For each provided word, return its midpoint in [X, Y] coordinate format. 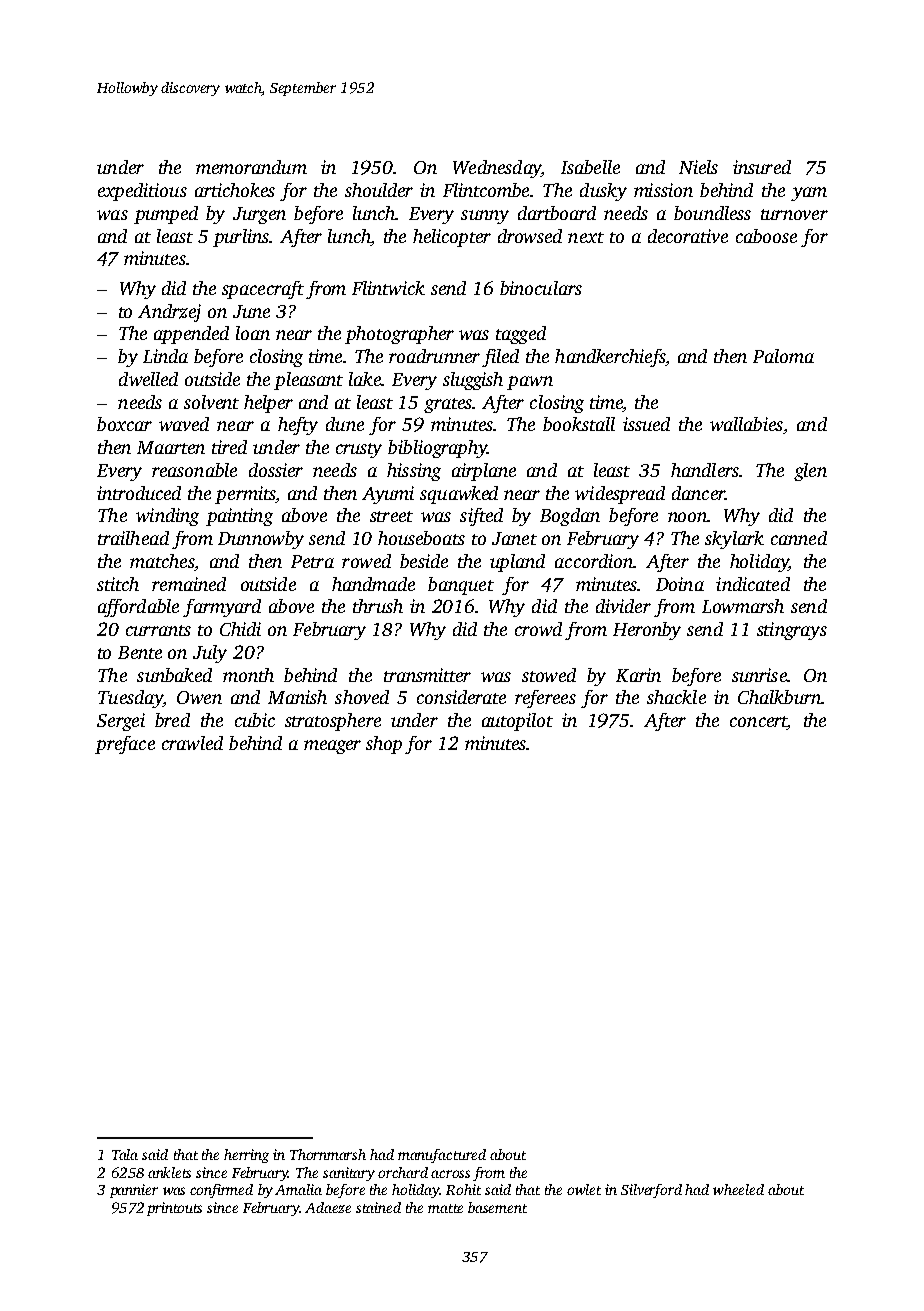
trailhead [133, 538]
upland [517, 563]
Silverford [651, 1191]
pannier [134, 1191]
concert [758, 723]
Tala [125, 1154]
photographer [399, 335]
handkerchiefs [610, 358]
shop [384, 745]
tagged [521, 335]
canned [799, 538]
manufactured [442, 1156]
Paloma [783, 356]
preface [125, 745]
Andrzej [169, 313]
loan [253, 333]
